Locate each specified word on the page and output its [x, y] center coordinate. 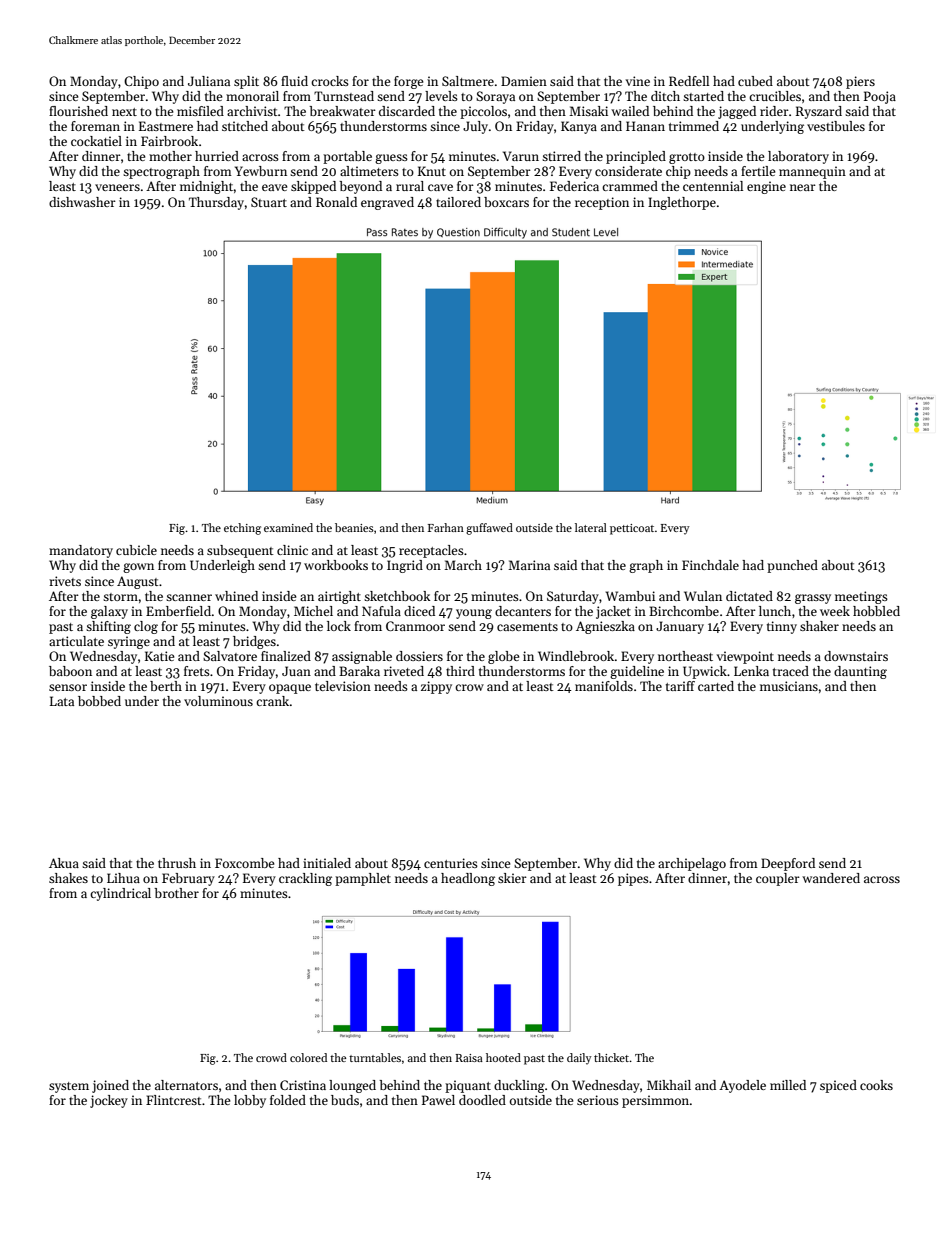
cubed [755, 81]
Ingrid [405, 566]
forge [409, 82]
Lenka [751, 671]
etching [242, 529]
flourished [78, 111]
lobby [250, 1101]
